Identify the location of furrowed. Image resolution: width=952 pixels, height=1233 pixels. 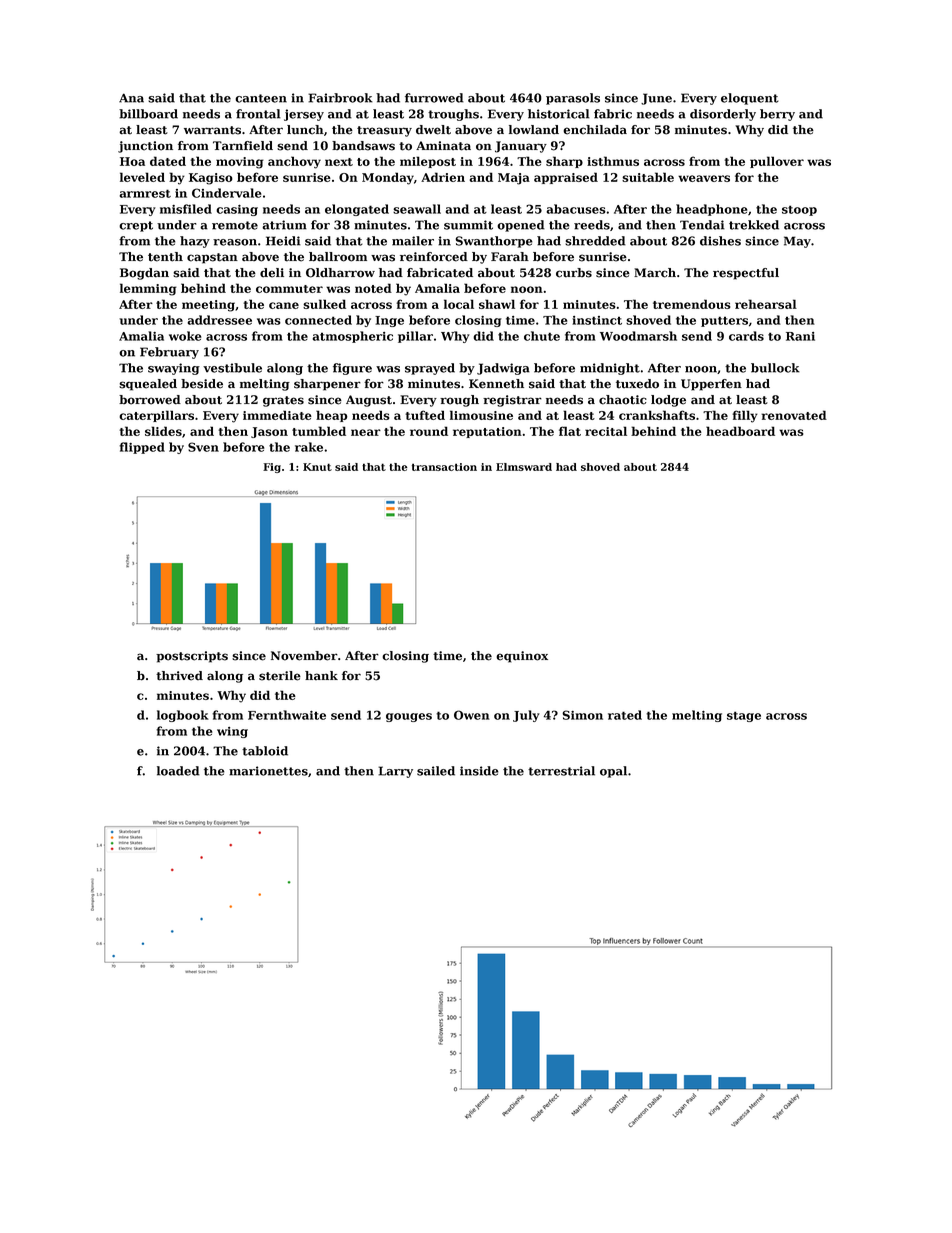
(434, 98).
